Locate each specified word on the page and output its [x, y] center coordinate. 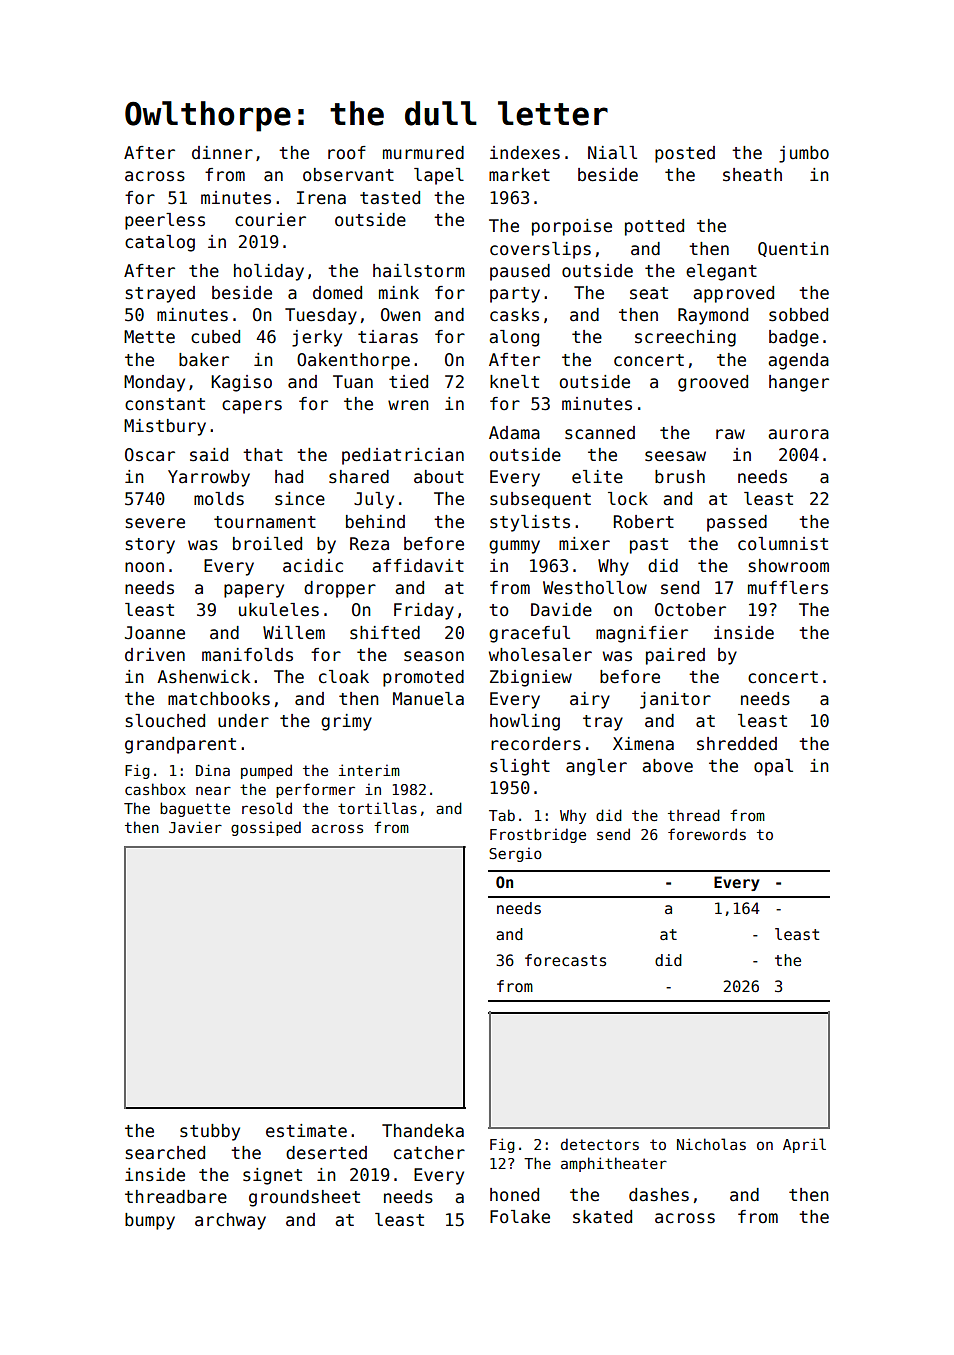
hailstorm [419, 271]
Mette [149, 336]
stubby [210, 1132]
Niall [612, 152]
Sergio [515, 854]
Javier [195, 827]
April [804, 1145]
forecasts [565, 960]
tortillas [377, 808]
